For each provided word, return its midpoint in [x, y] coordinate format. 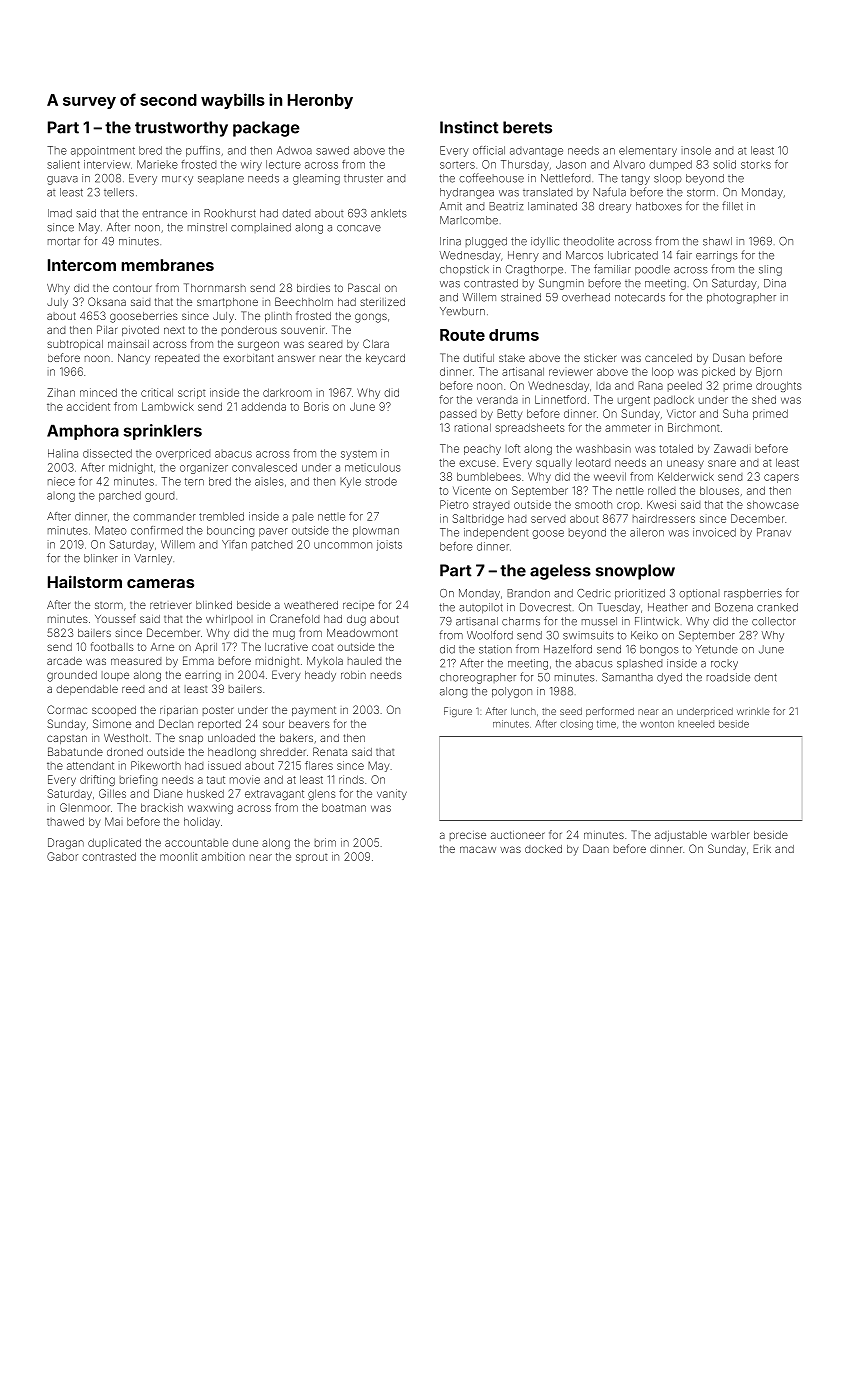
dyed [669, 678]
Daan [596, 848]
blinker [101, 558]
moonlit [179, 856]
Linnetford [560, 399]
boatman [344, 807]
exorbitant [248, 358]
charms [521, 621]
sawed [332, 150]
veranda [497, 400]
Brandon [528, 593]
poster [218, 711]
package [266, 129]
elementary [648, 151]
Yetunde [716, 649]
